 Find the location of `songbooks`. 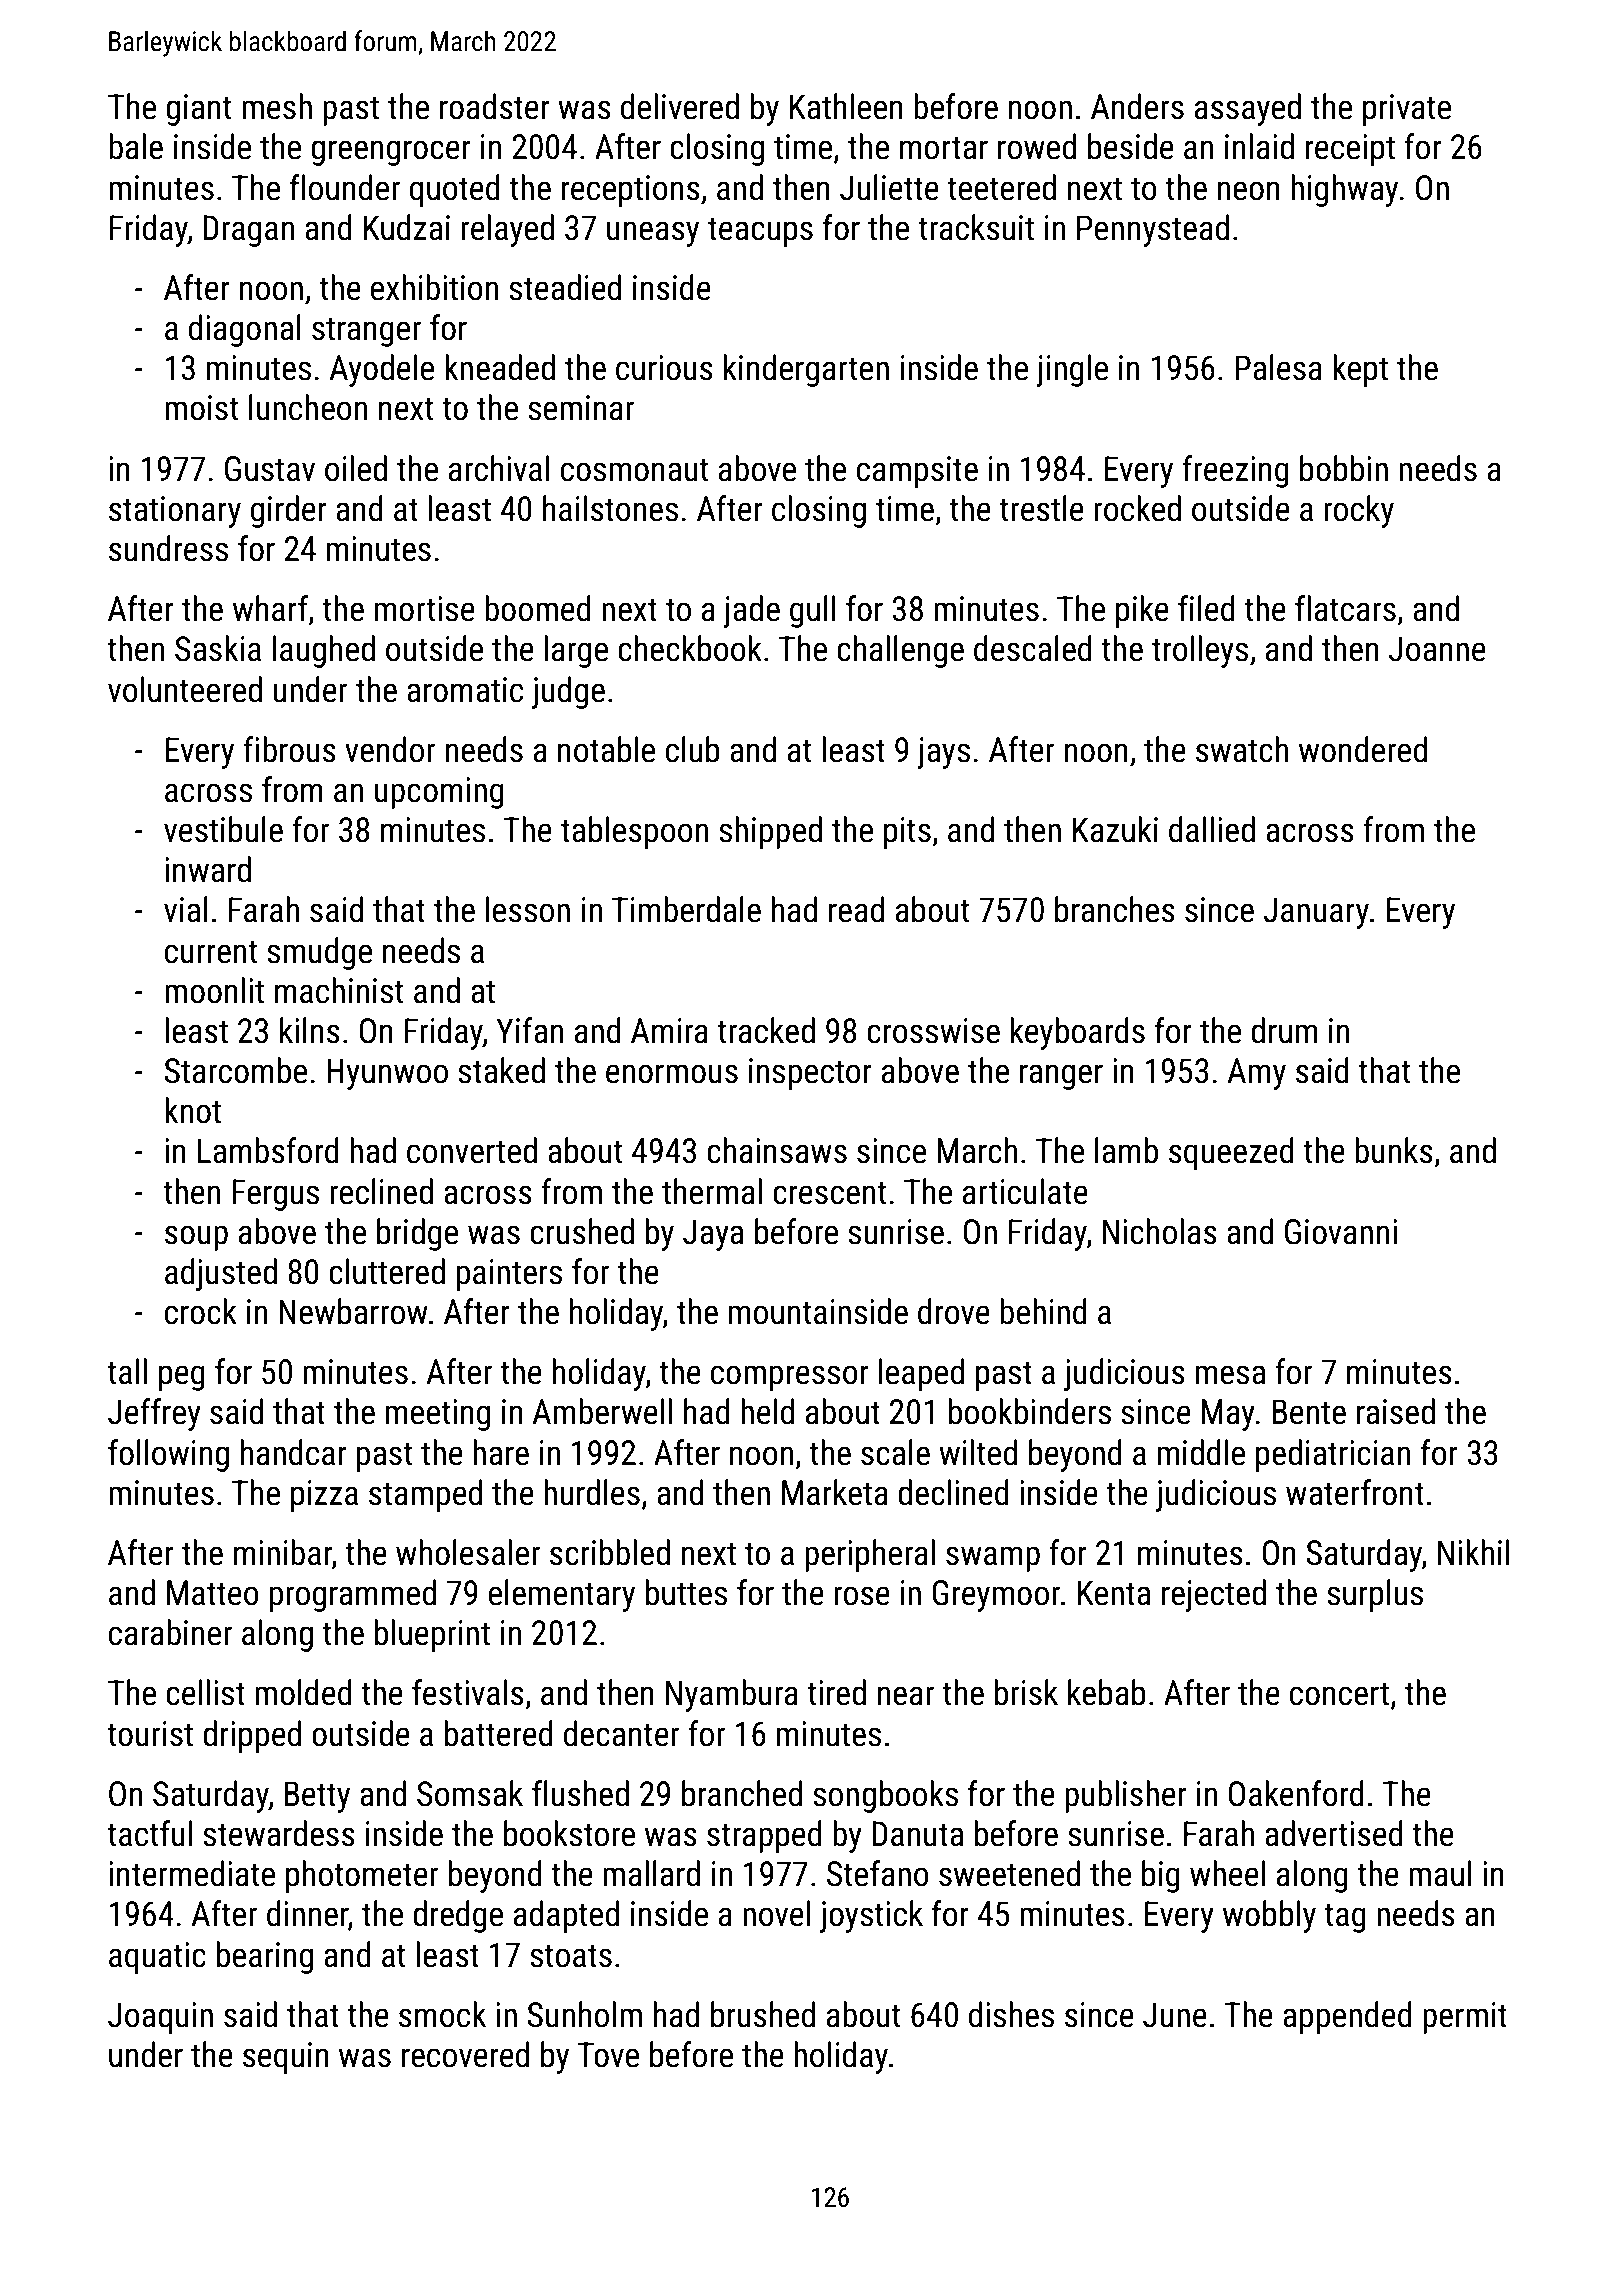

songbooks is located at coordinates (885, 1796).
